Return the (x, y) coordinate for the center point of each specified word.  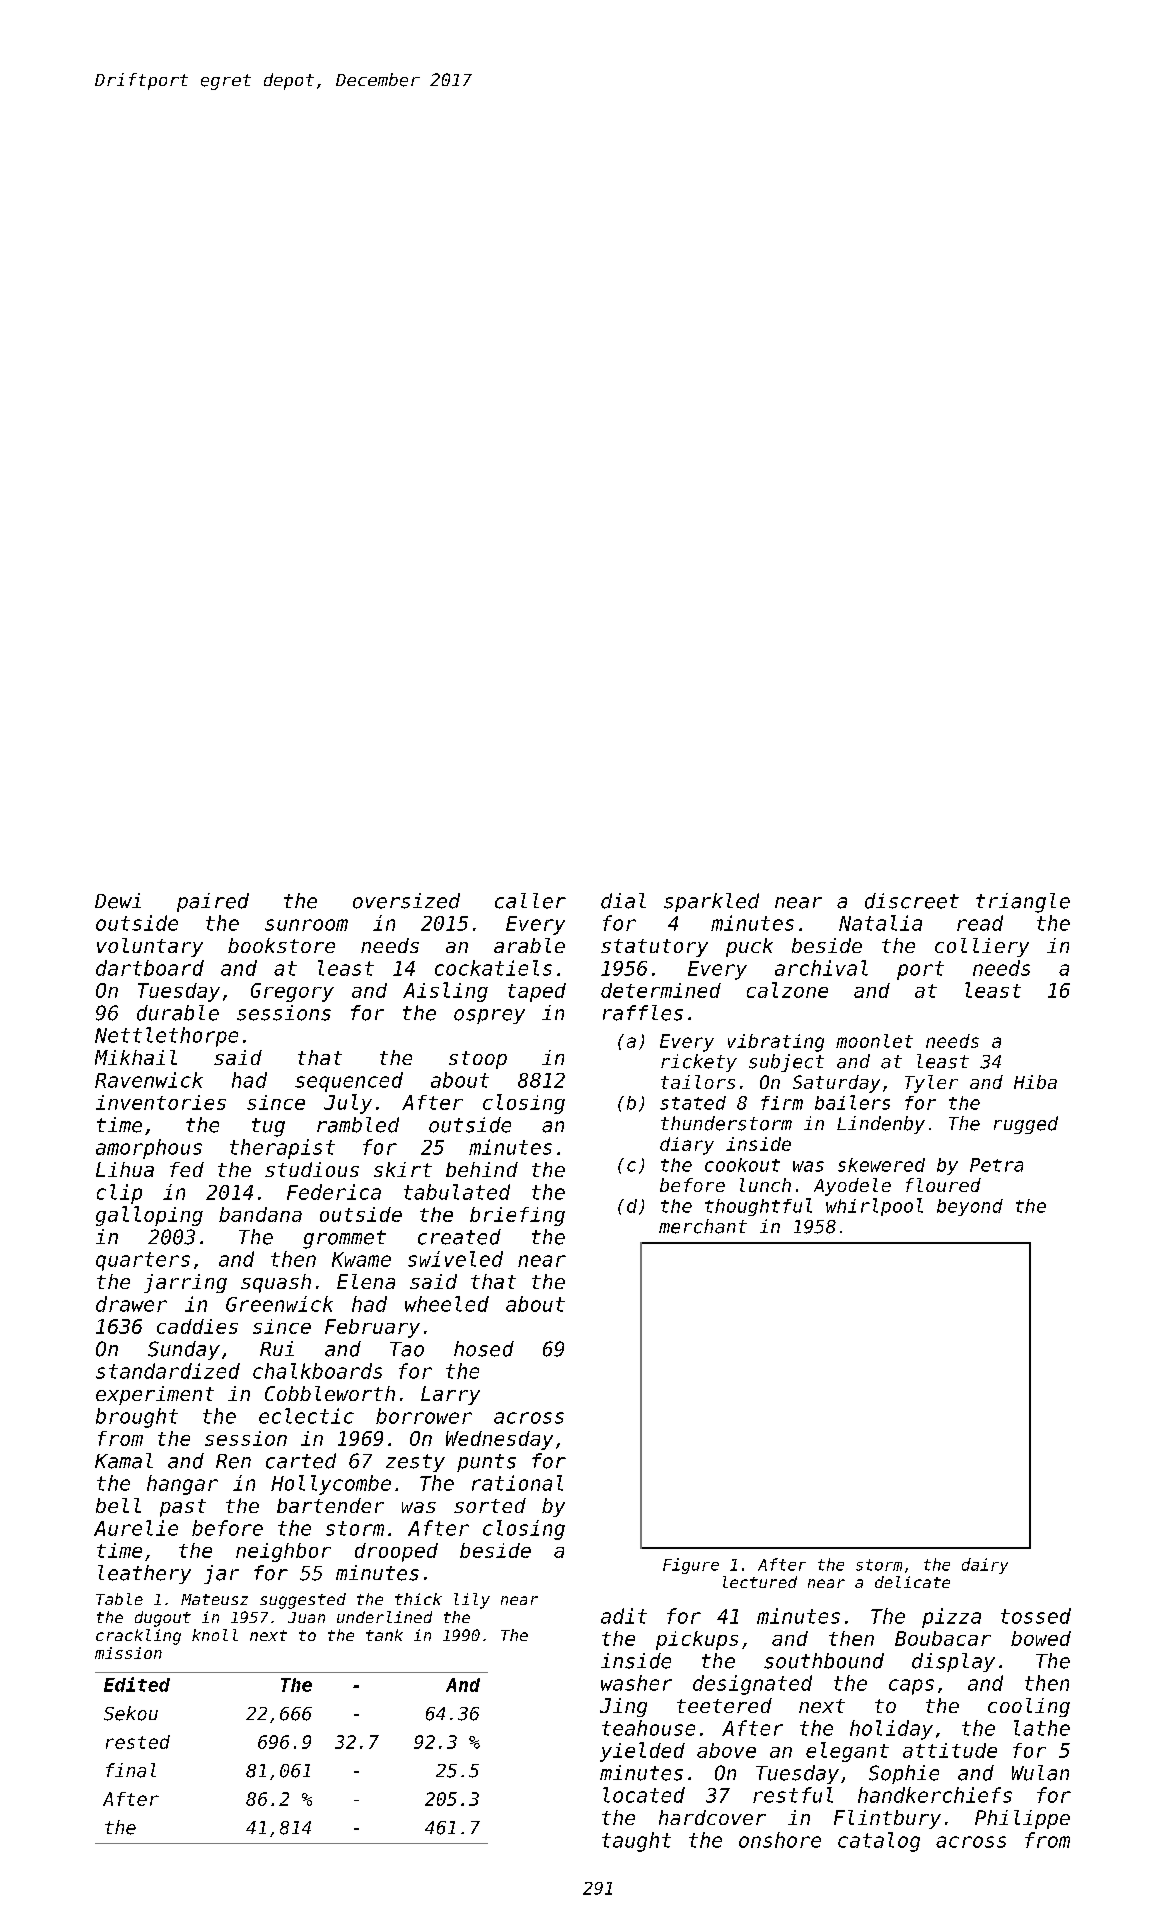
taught (636, 1842)
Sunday (184, 1350)
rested (138, 1742)
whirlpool (874, 1207)
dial (623, 901)
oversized (406, 901)
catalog (879, 1842)
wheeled (447, 1304)
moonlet (874, 1041)
